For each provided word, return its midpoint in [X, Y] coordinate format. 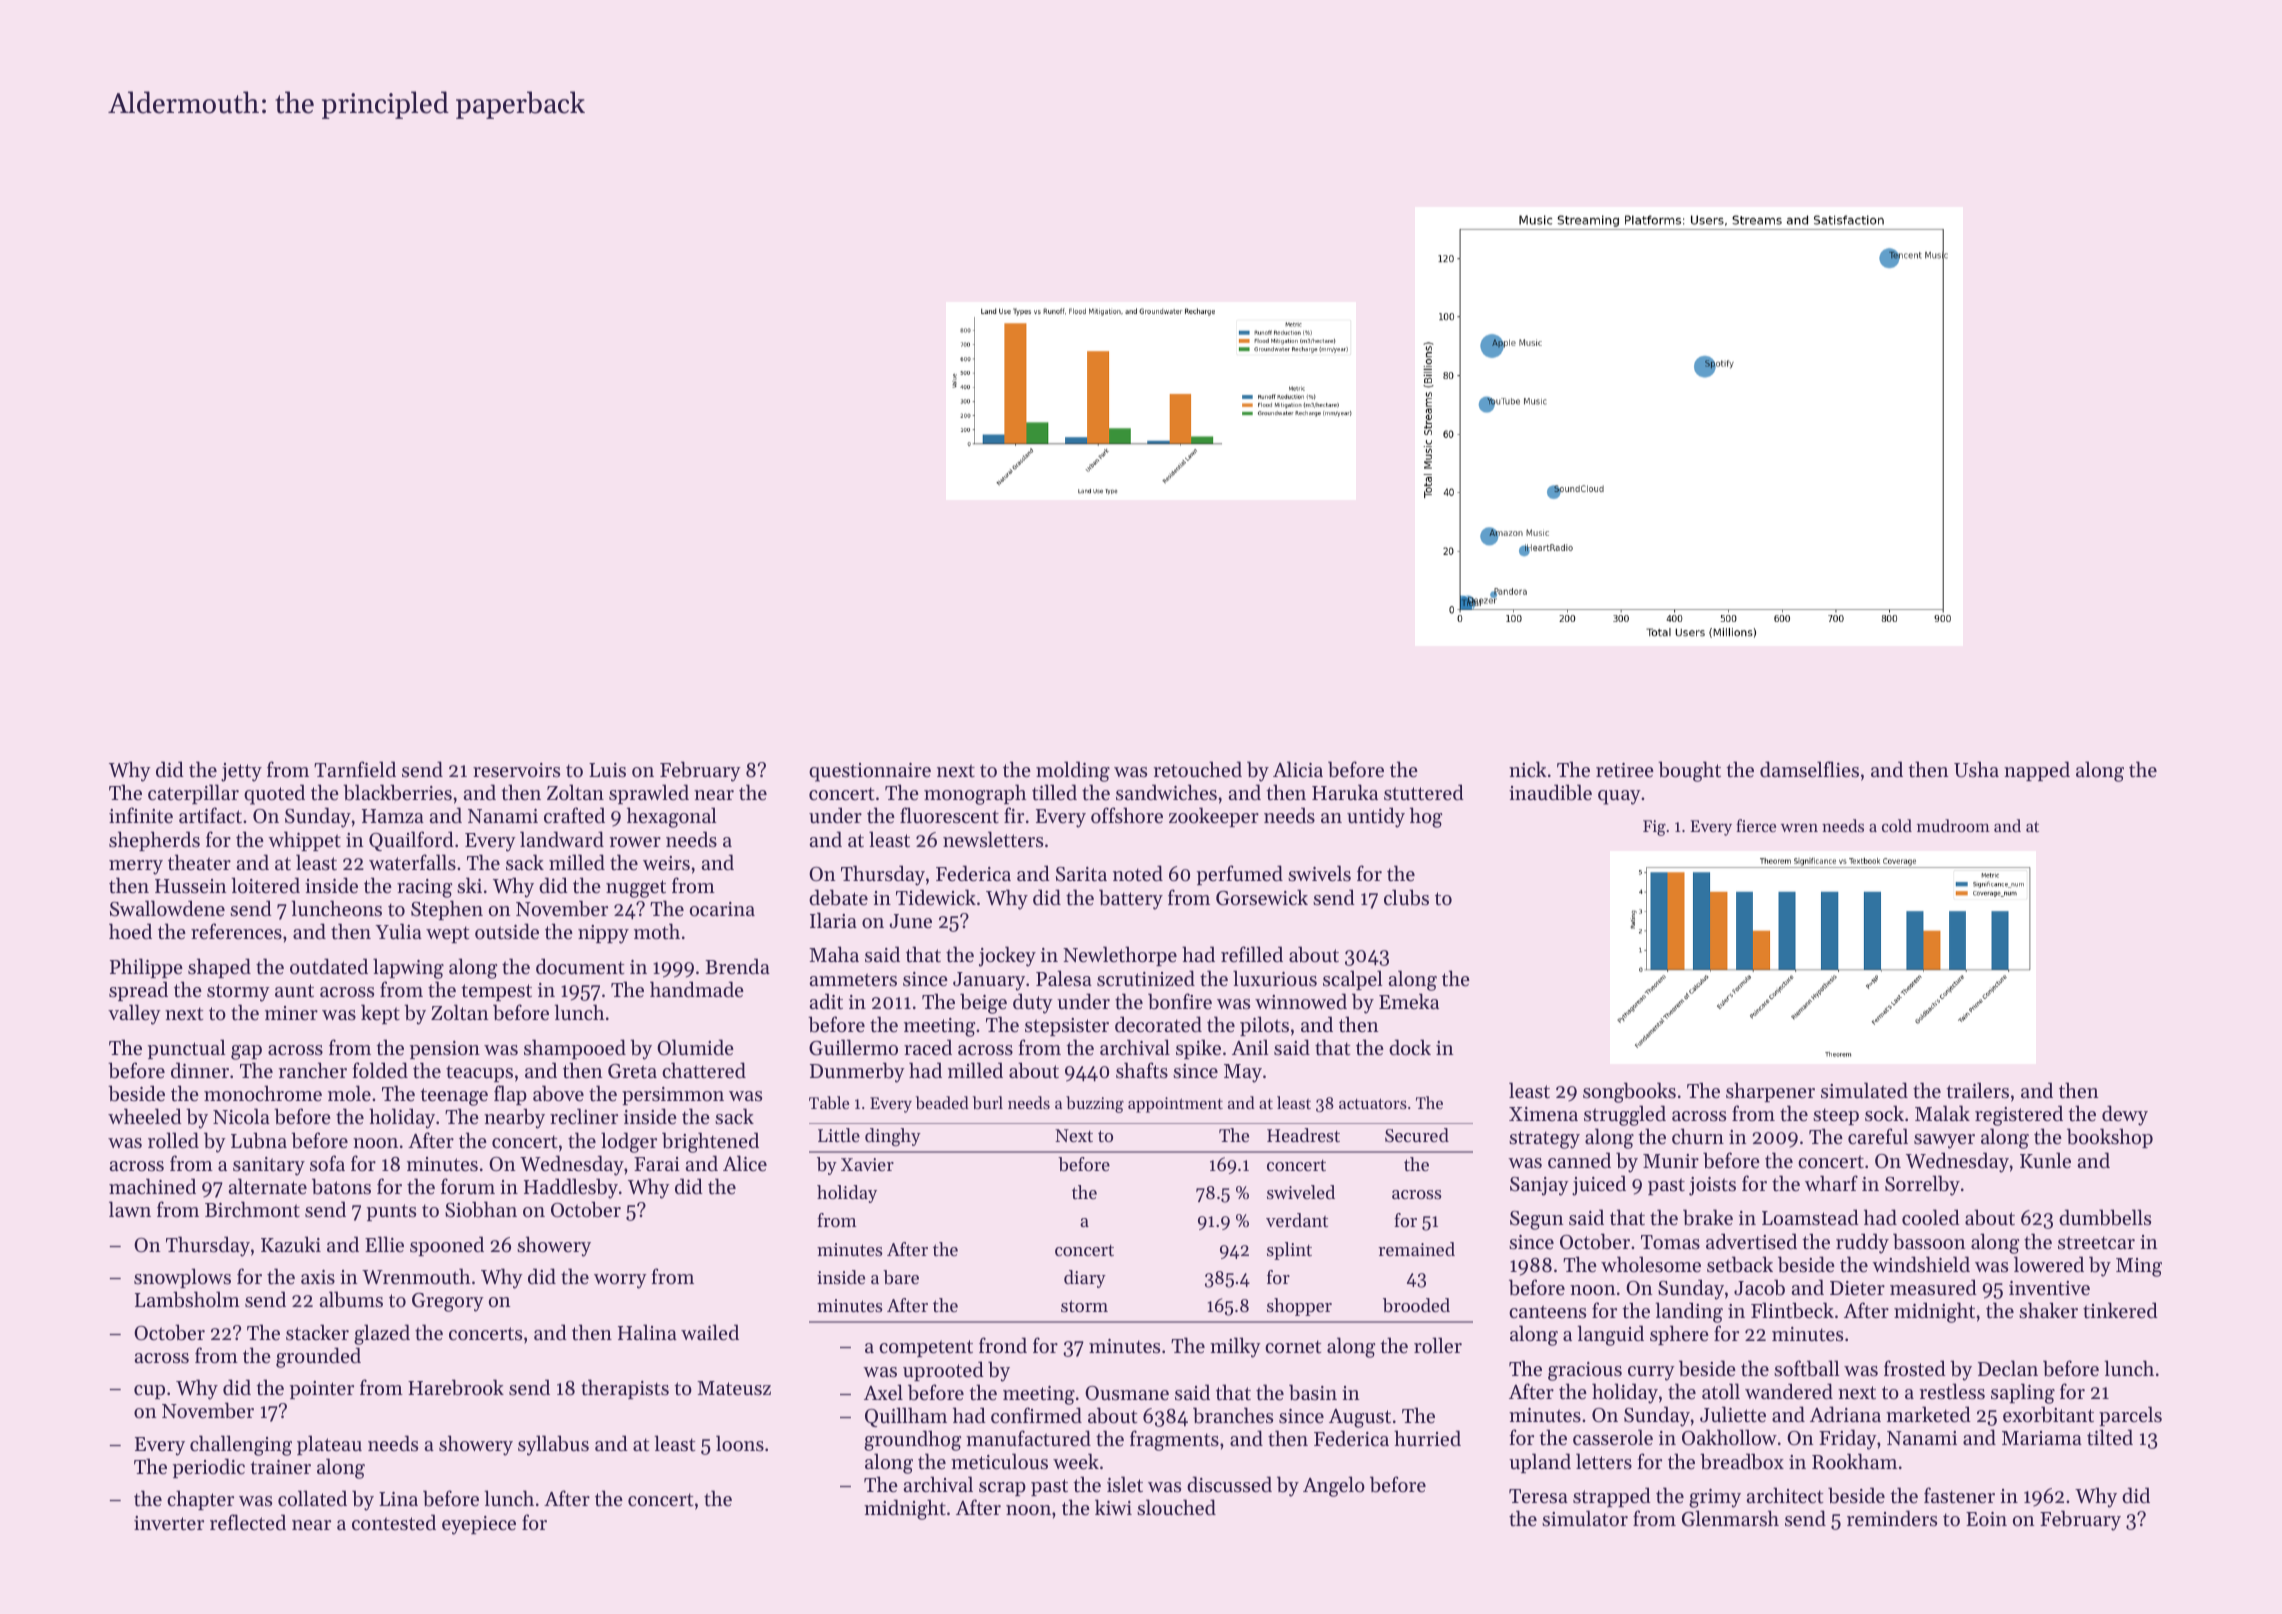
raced [928, 1047]
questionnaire [870, 772]
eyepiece [479, 1525]
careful [1878, 1136]
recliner [584, 1116]
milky [1235, 1347]
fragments [1174, 1440]
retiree [1625, 770]
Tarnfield [355, 769]
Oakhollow [1729, 1437]
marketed [1928, 1414]
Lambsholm [187, 1299]
